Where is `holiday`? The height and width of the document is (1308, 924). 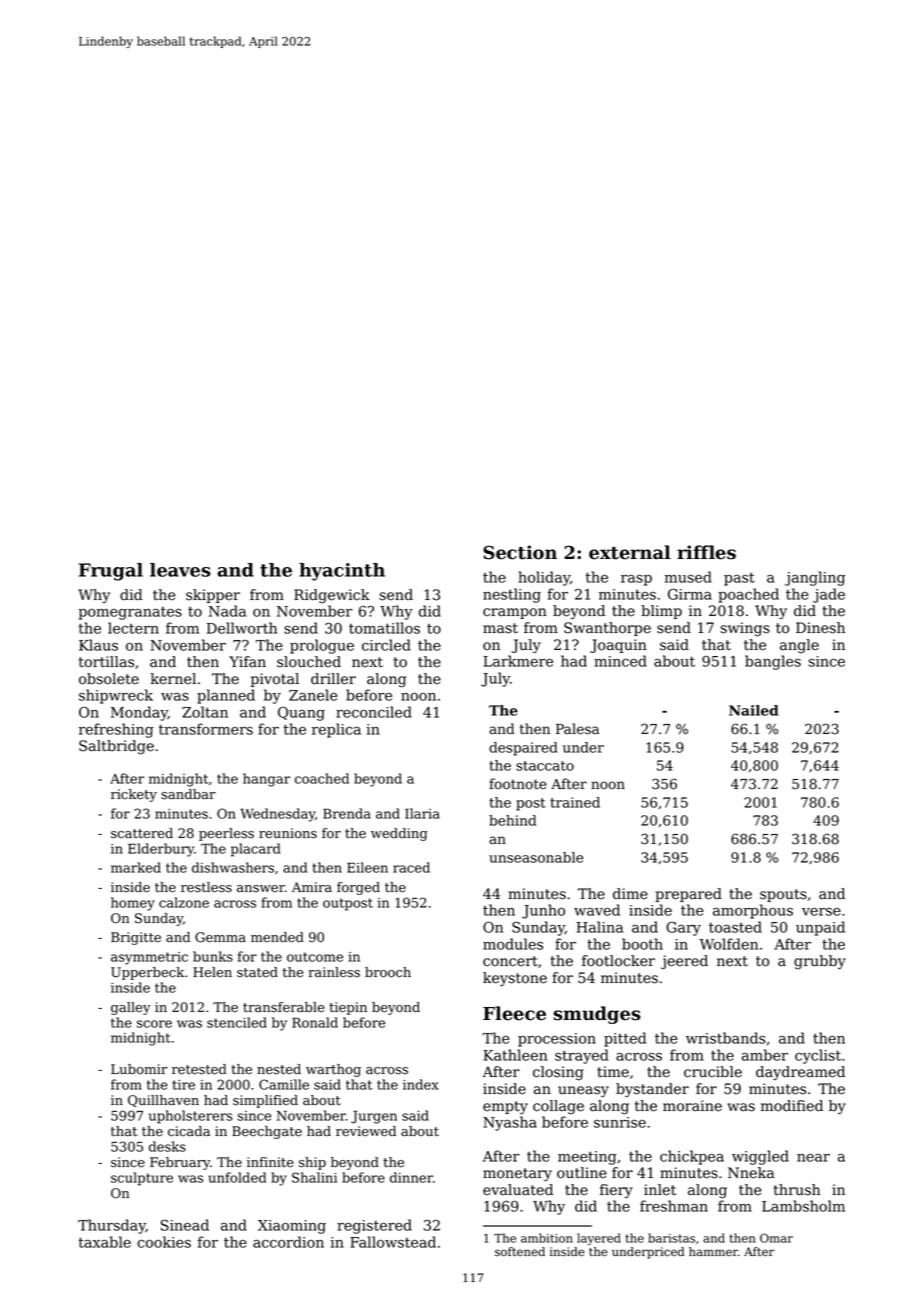 holiday is located at coordinates (544, 578).
